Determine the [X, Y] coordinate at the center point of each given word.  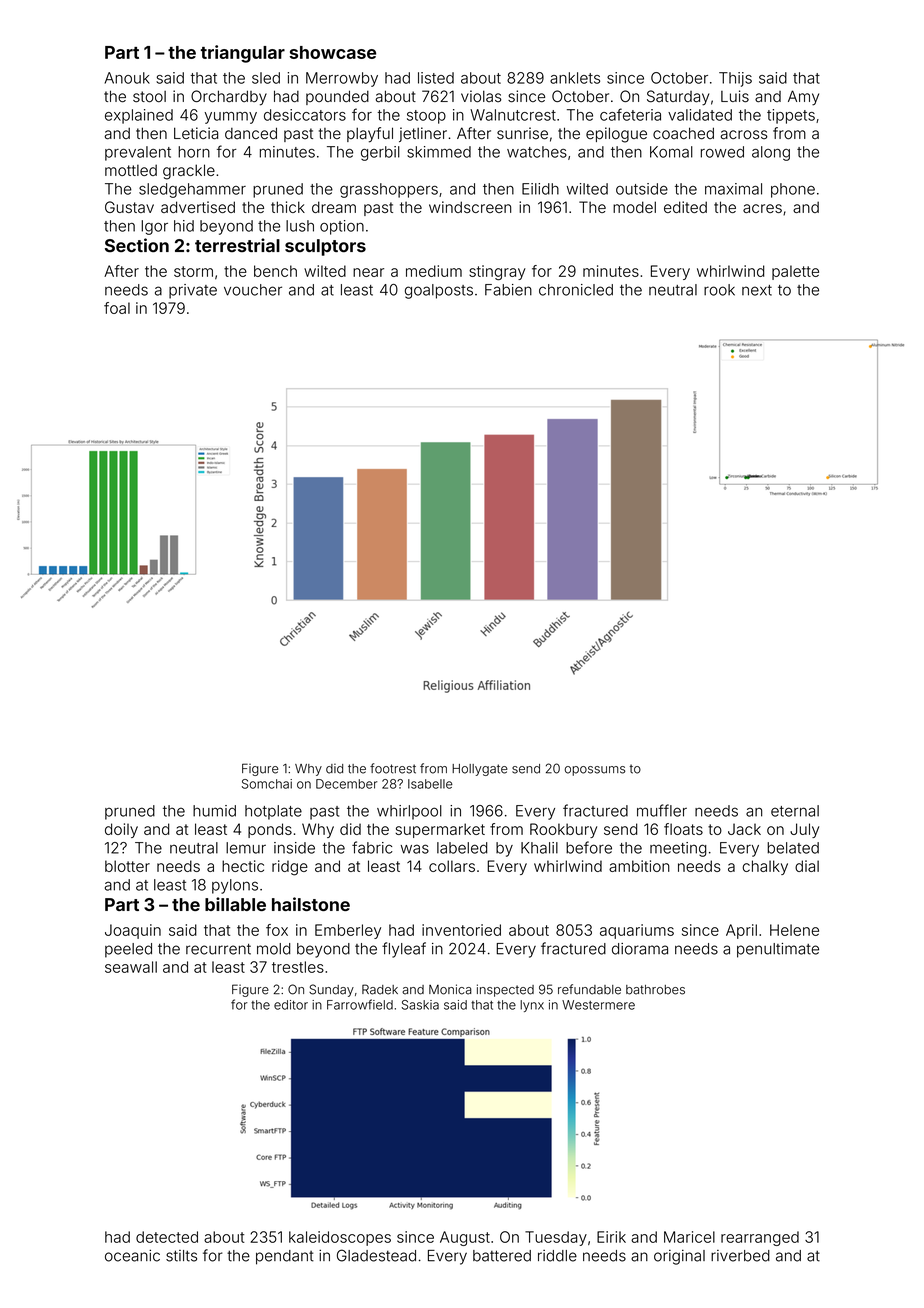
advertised [198, 207]
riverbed [740, 1256]
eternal [795, 811]
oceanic [132, 1255]
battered [502, 1256]
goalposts [439, 291]
